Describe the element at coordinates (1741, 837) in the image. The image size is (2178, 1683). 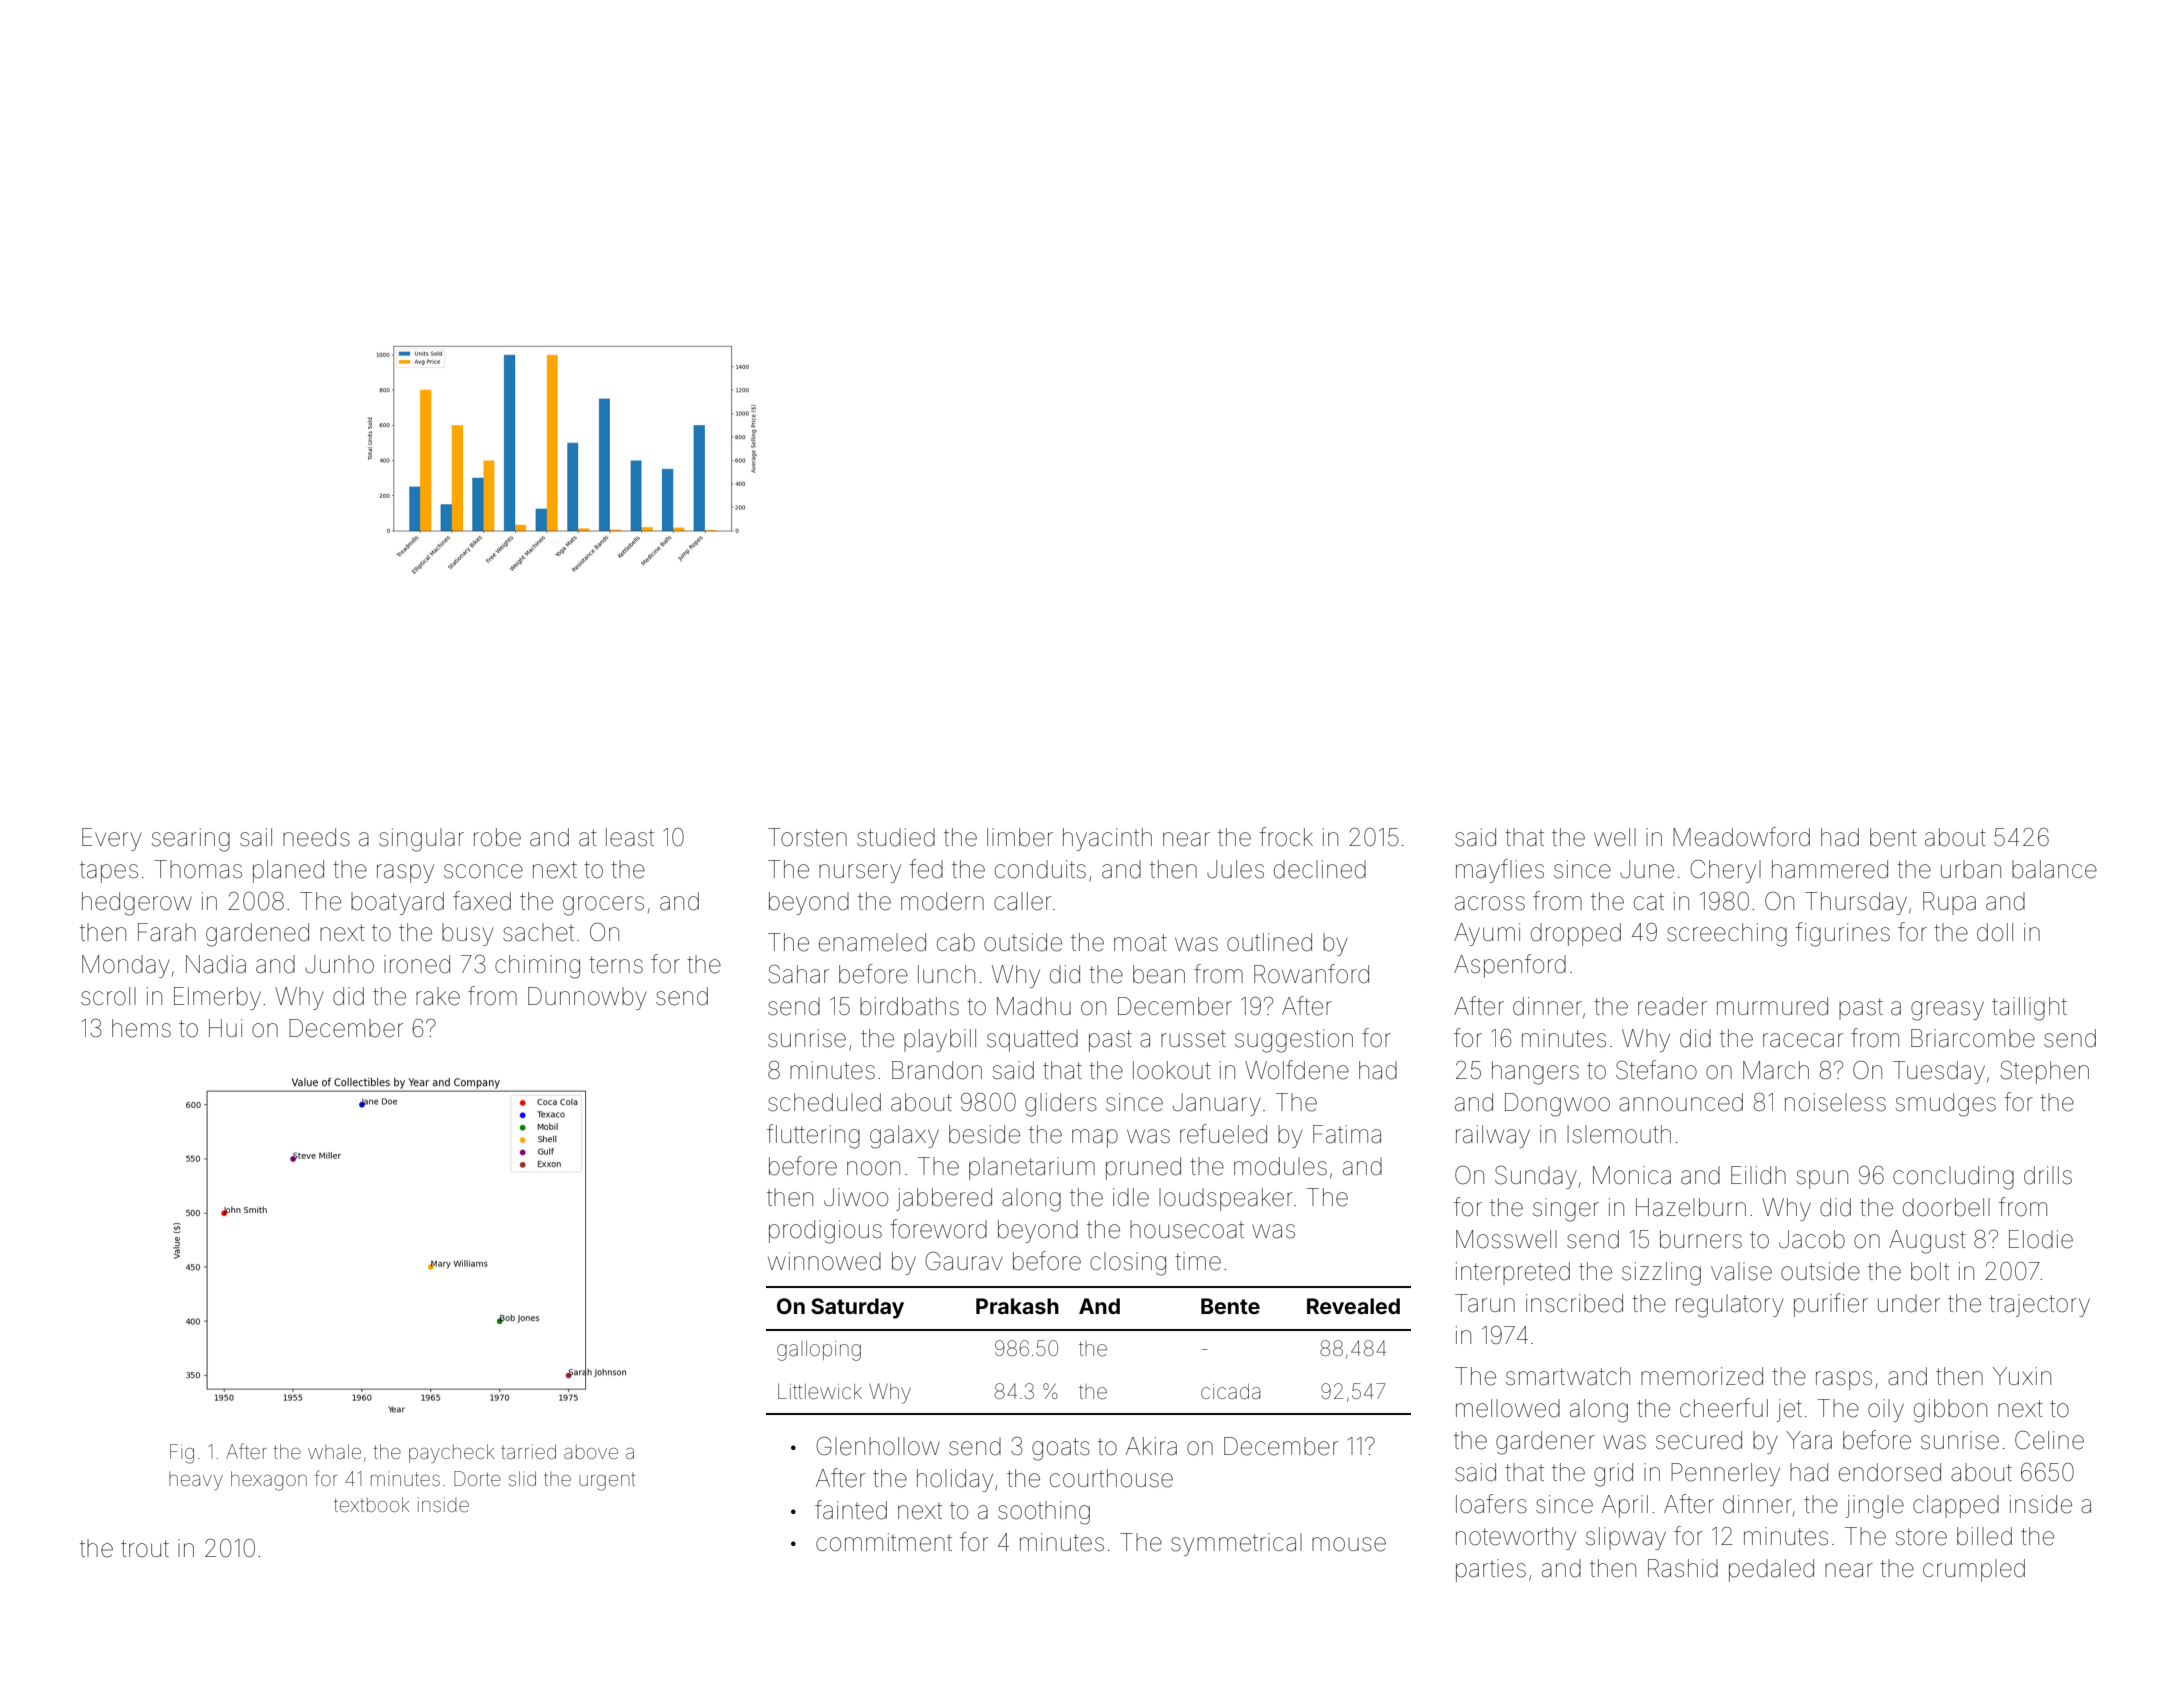
I see `Meadowford` at that location.
